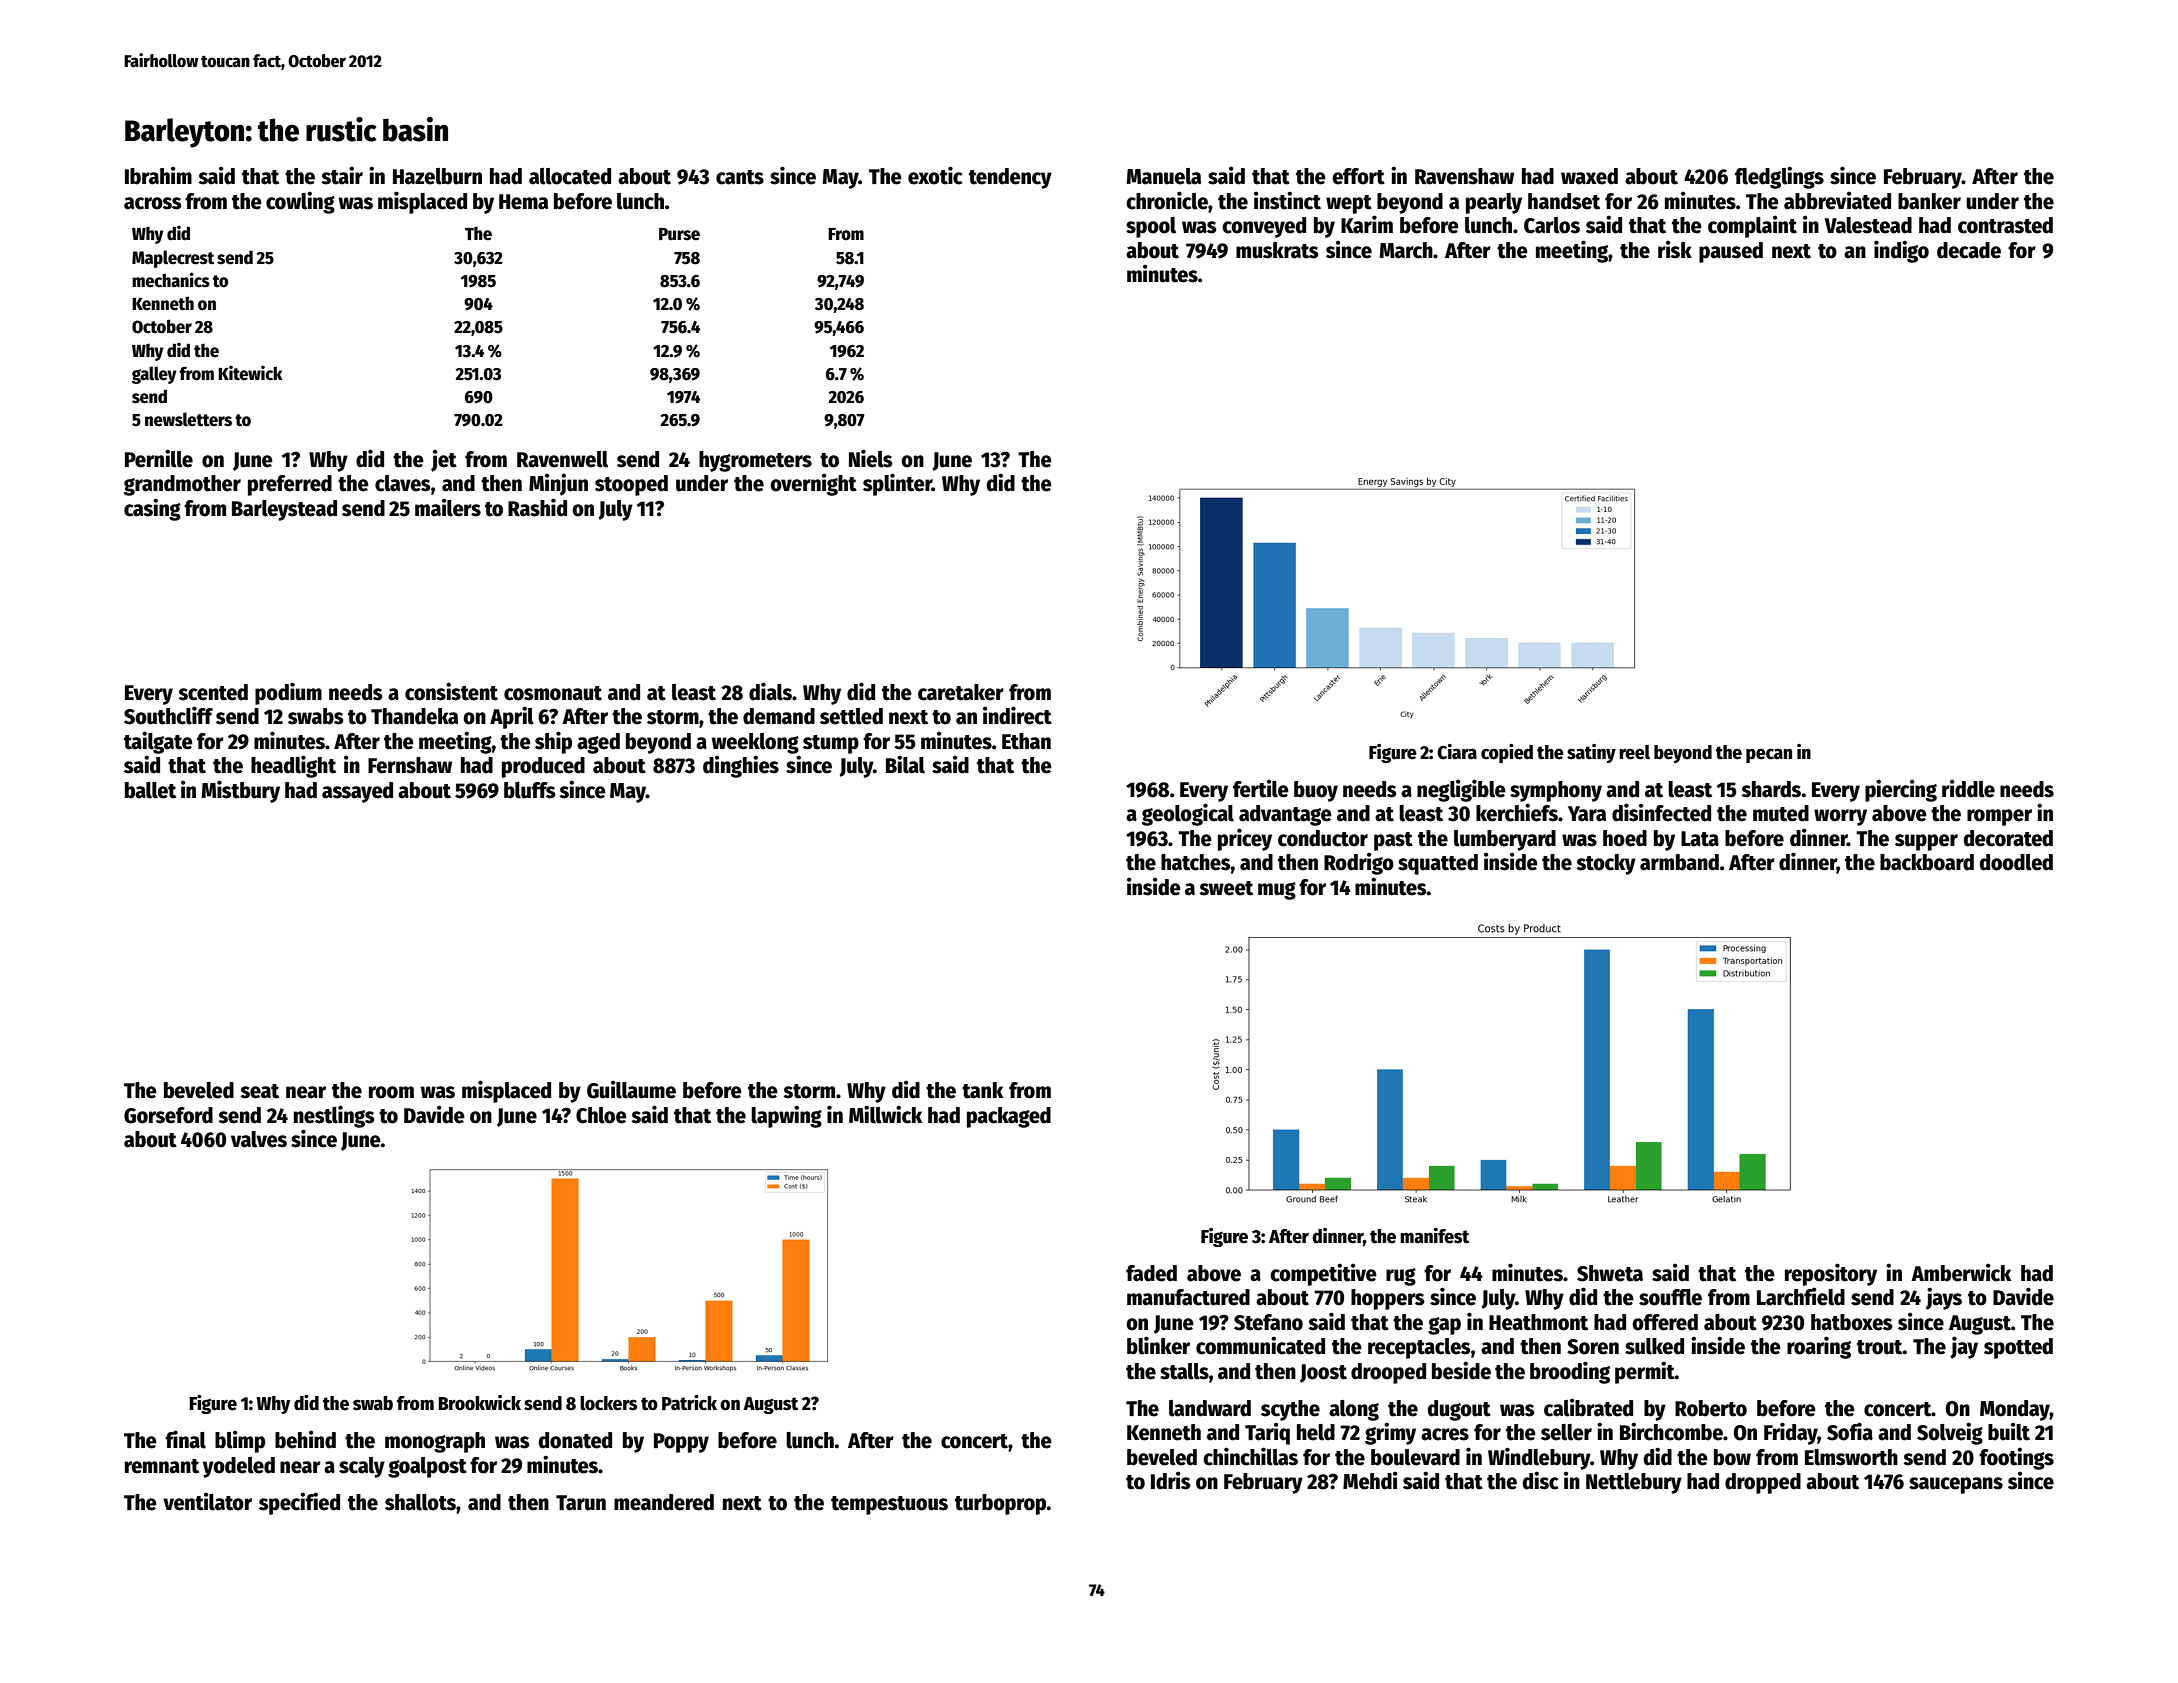 The height and width of the image is (1683, 2178). I want to click on splinter, so click(897, 484).
